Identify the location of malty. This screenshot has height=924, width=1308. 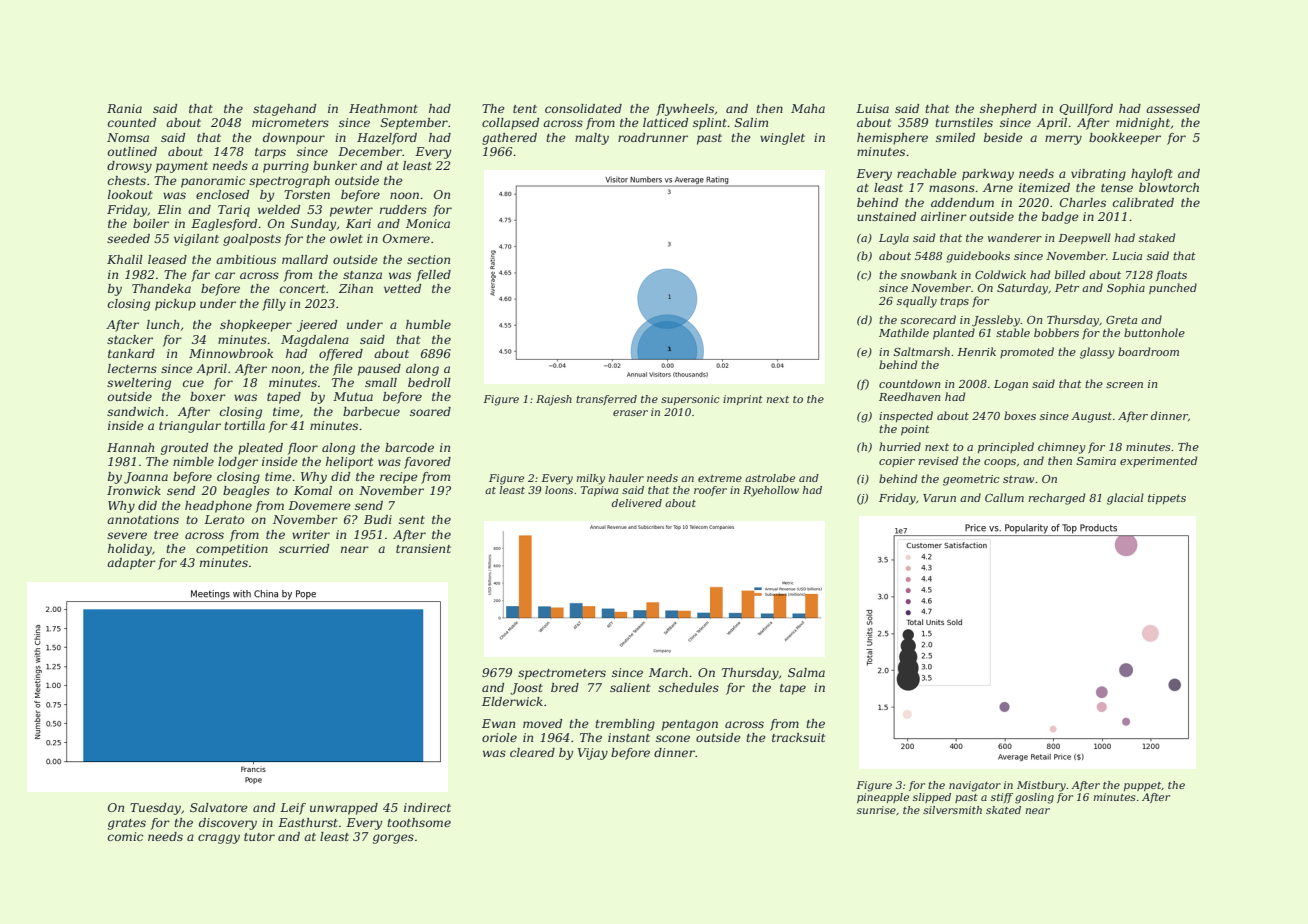
(592, 139).
